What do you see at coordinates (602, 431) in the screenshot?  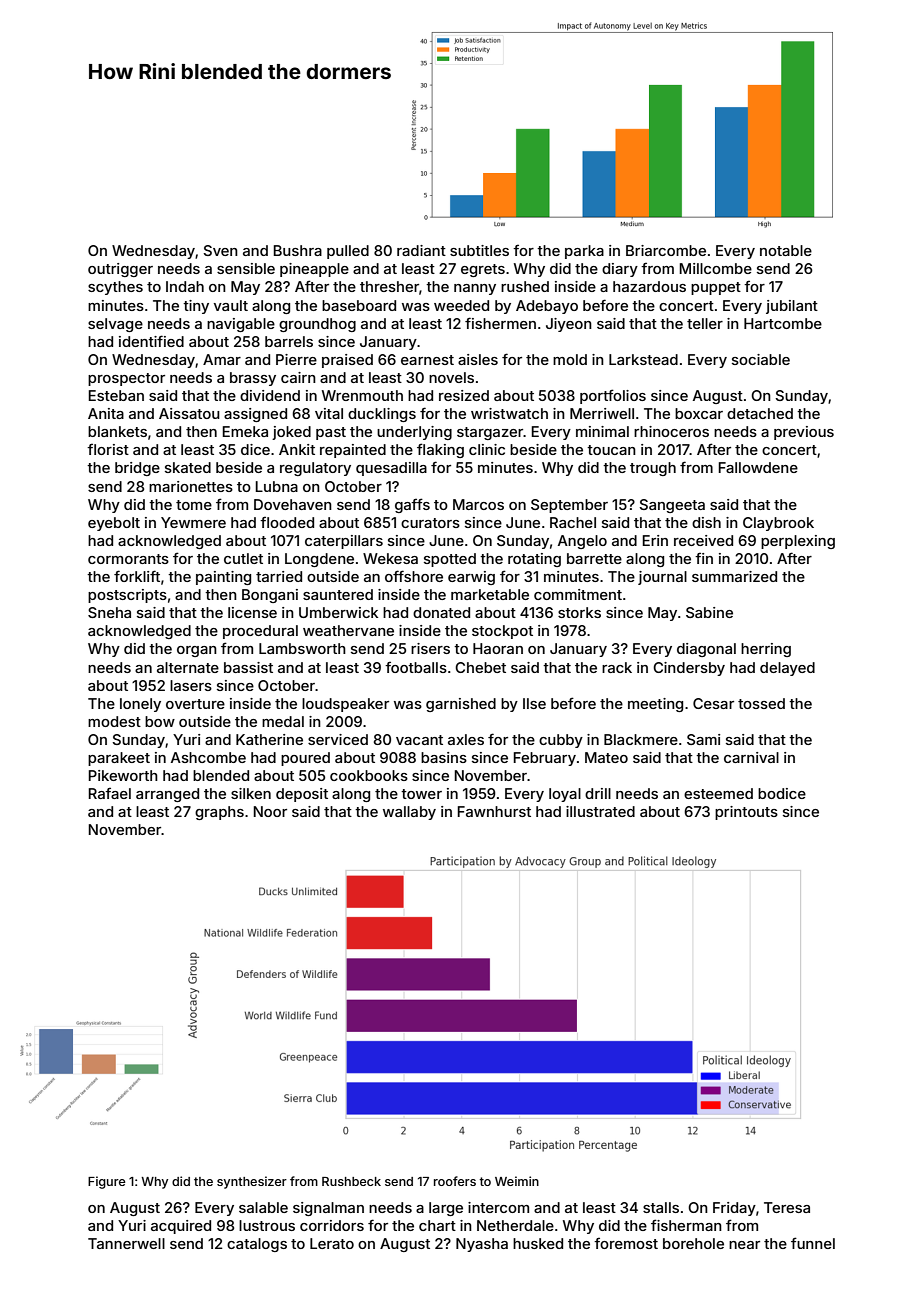 I see `minimal` at bounding box center [602, 431].
